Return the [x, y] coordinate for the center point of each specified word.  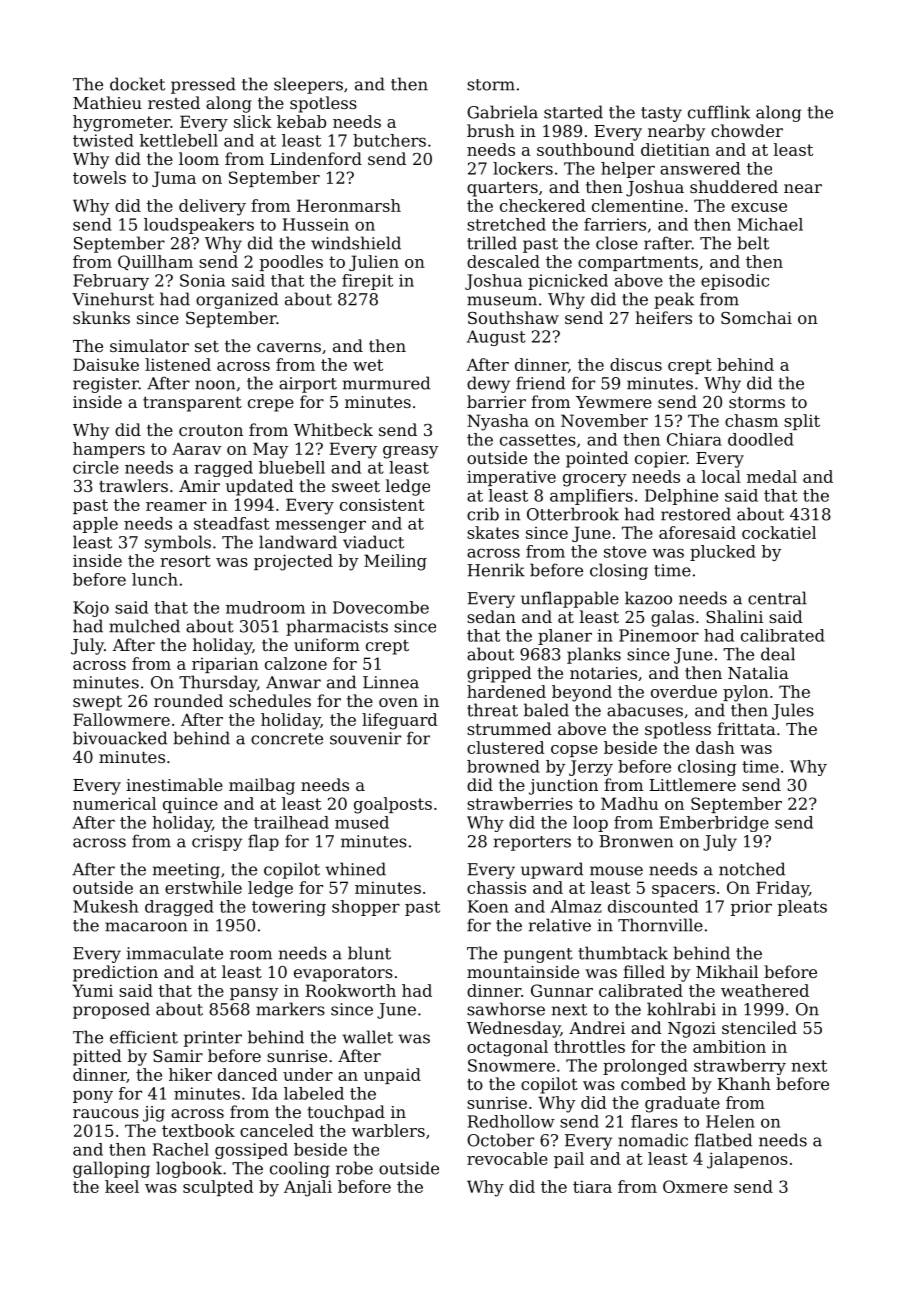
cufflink [719, 112]
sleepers [308, 85]
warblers [388, 1130]
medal [772, 476]
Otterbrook [573, 514]
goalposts [393, 805]
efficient [144, 1037]
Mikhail [727, 971]
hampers [109, 450]
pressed [203, 85]
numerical [114, 803]
